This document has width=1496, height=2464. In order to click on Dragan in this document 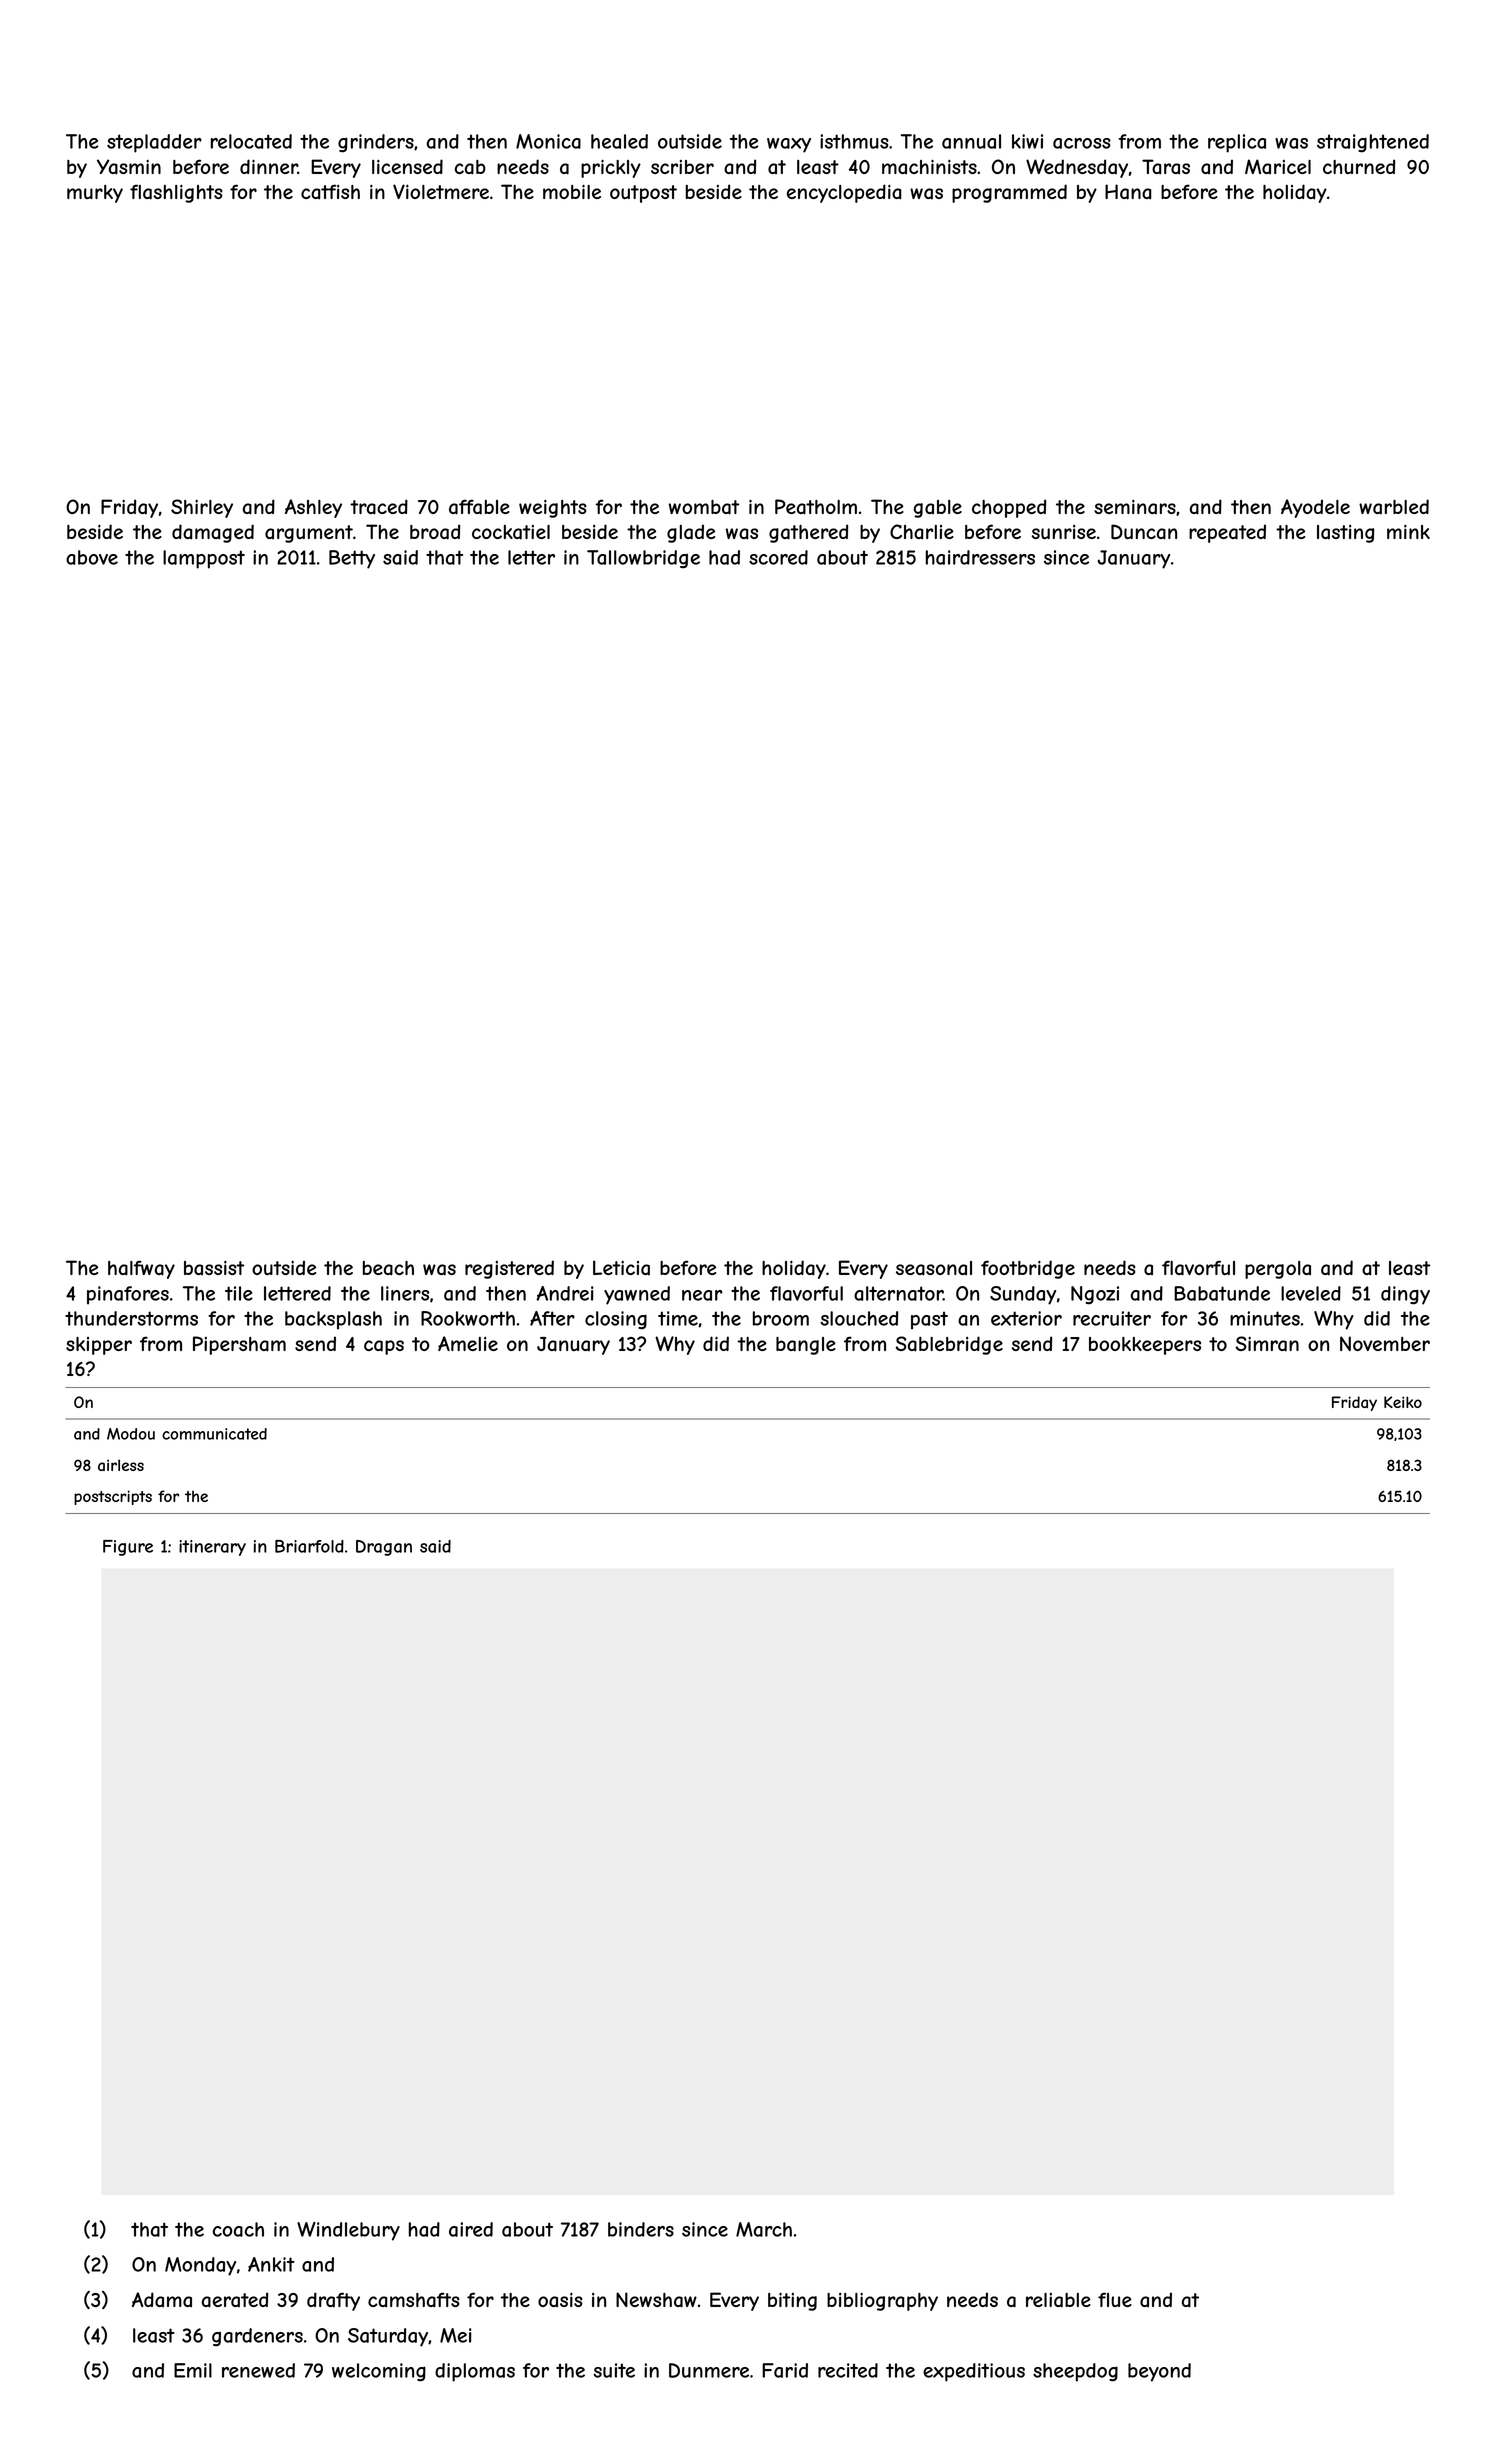, I will do `click(384, 1548)`.
